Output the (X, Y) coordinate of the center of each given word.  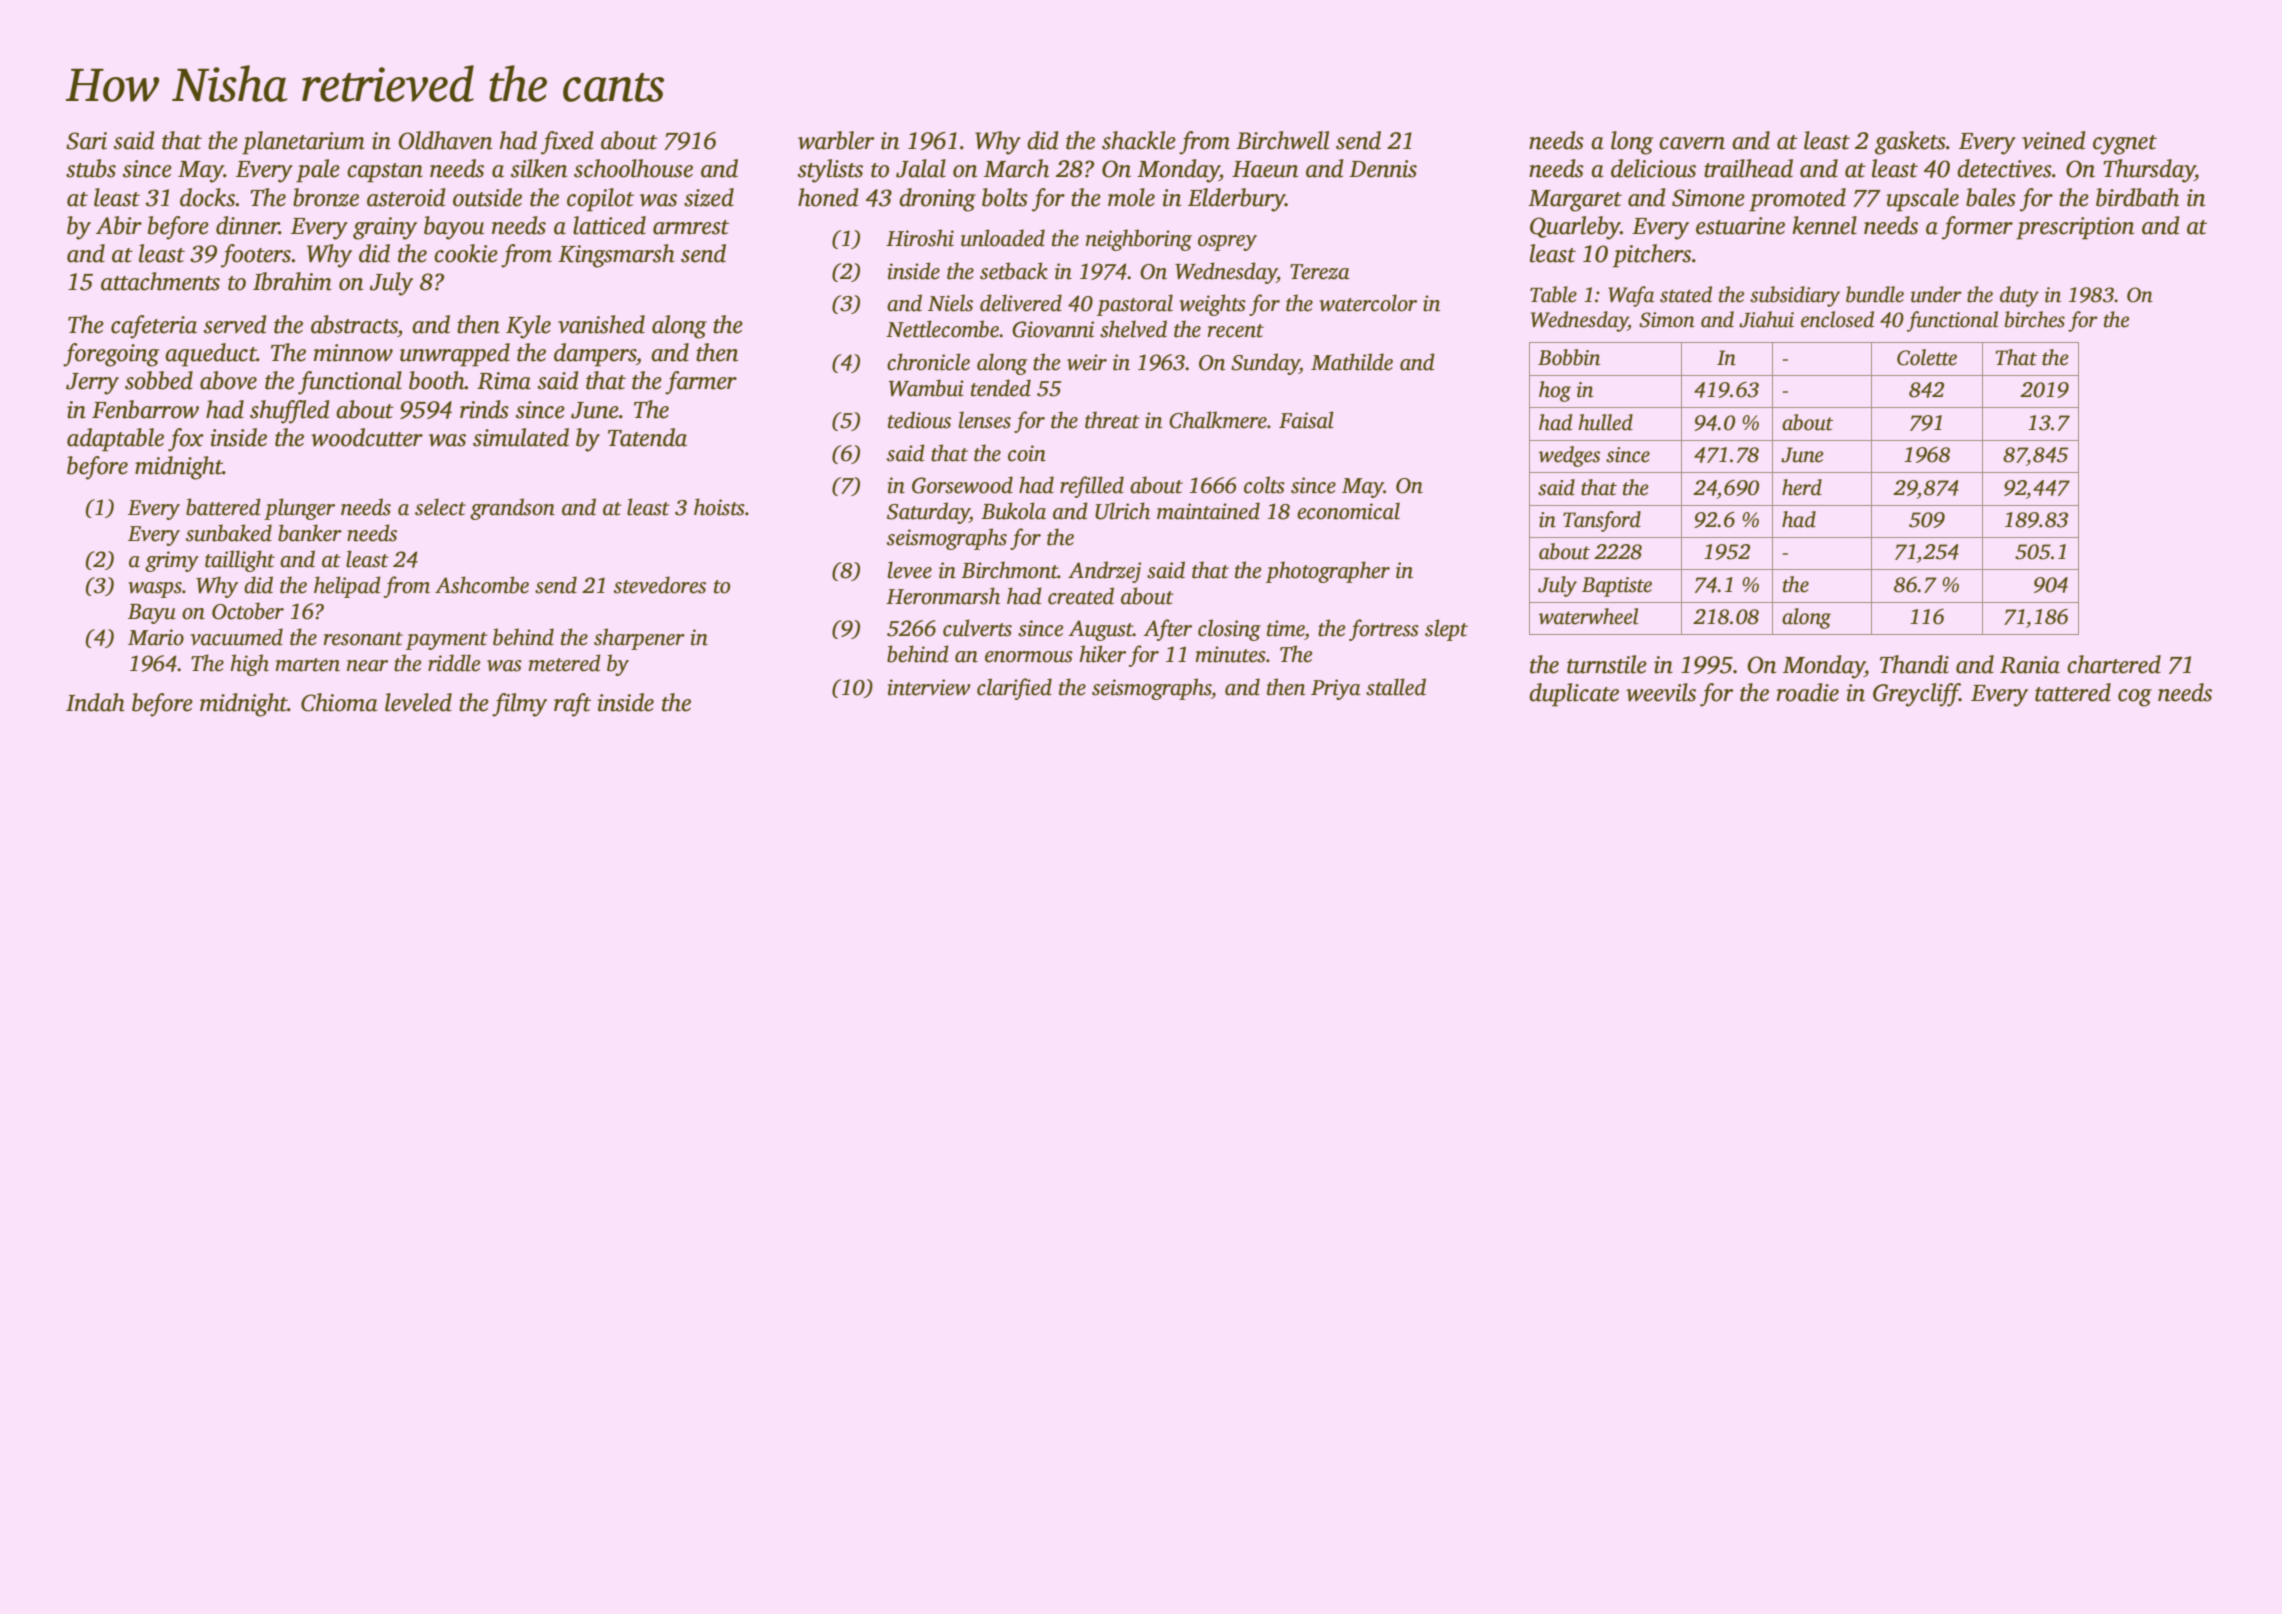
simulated (521, 437)
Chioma (339, 702)
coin (1027, 453)
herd (1802, 487)
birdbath (2137, 197)
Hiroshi (920, 238)
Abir (119, 225)
